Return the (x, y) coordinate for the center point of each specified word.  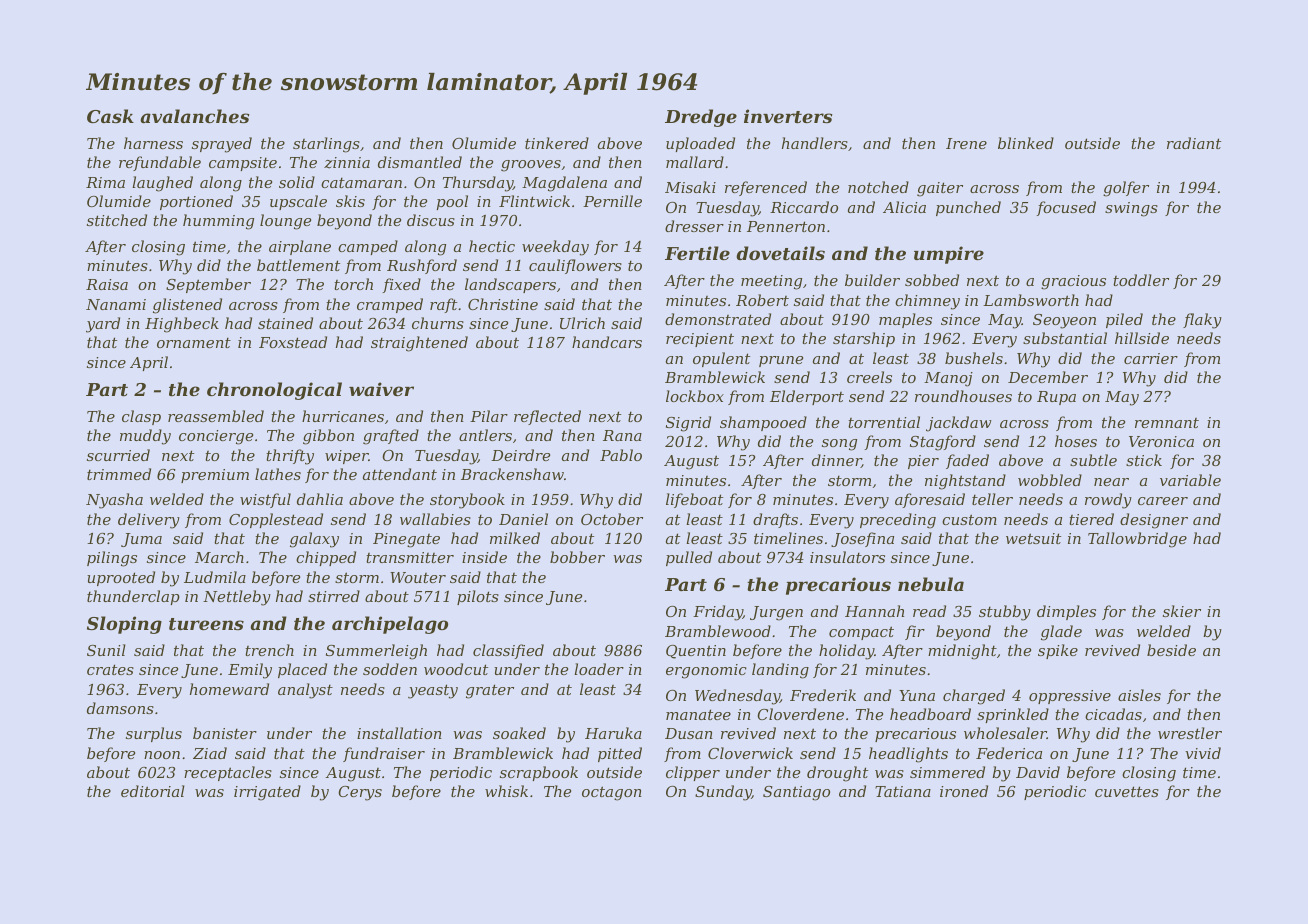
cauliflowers (575, 266)
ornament (194, 342)
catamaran (361, 182)
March (219, 557)
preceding (898, 521)
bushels (974, 358)
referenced (766, 188)
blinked (1026, 143)
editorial (153, 791)
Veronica (1161, 441)
